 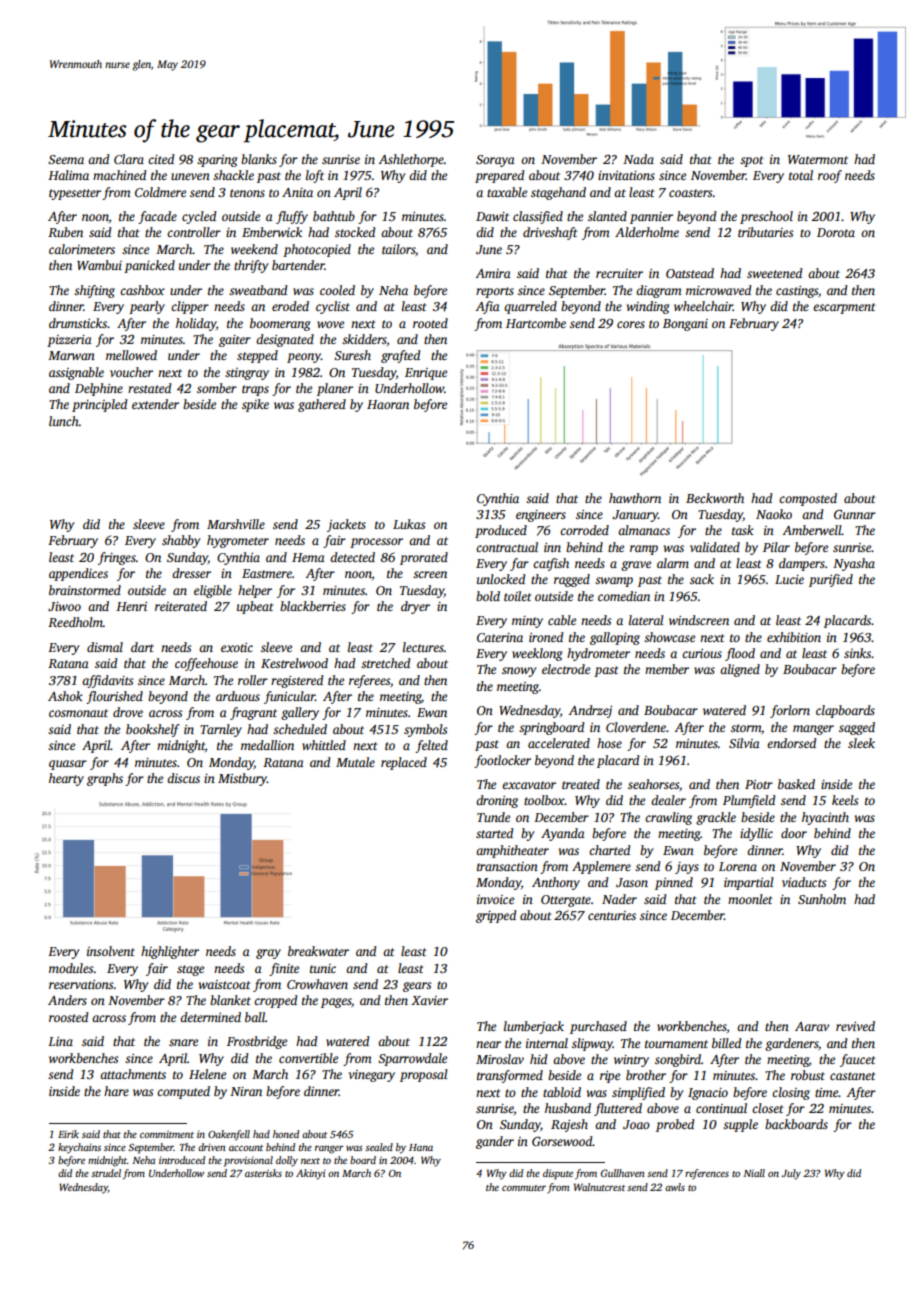 What do you see at coordinates (317, 984) in the document?
I see `Crowhaven` at bounding box center [317, 984].
